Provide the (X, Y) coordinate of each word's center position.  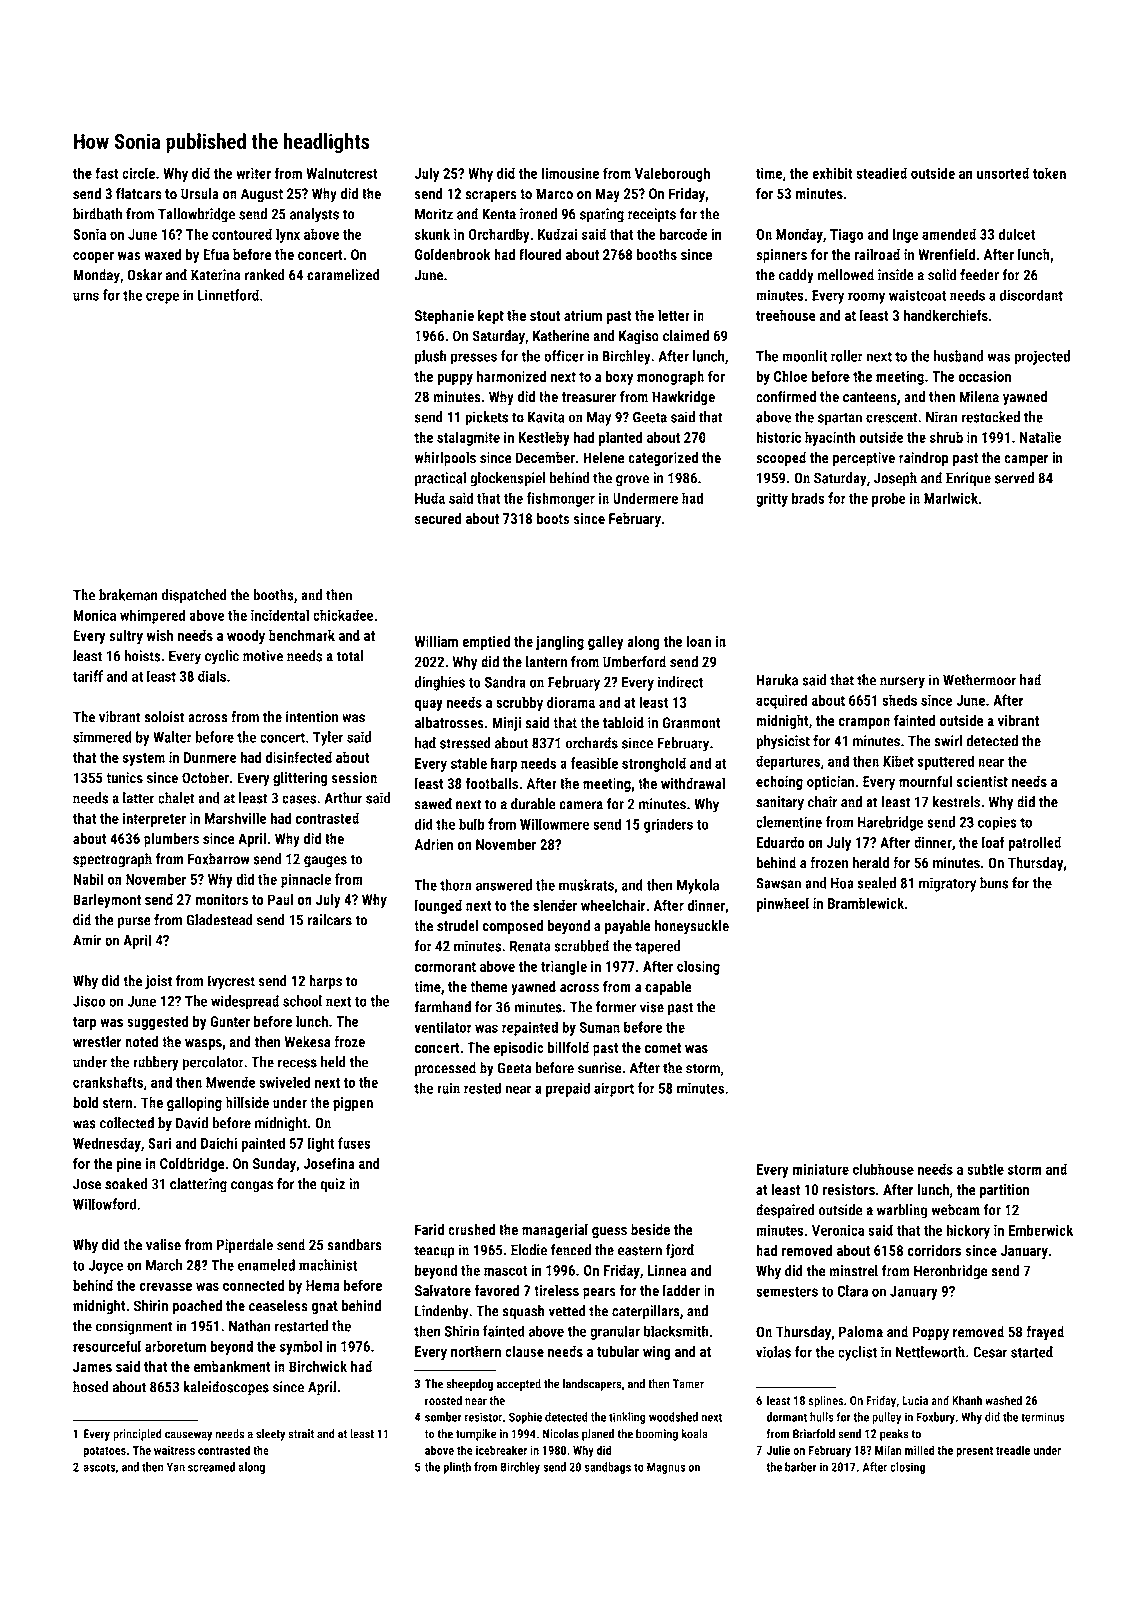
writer (253, 173)
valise (163, 1245)
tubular (618, 1351)
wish (160, 635)
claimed (686, 336)
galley (606, 642)
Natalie (1040, 437)
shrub (946, 437)
